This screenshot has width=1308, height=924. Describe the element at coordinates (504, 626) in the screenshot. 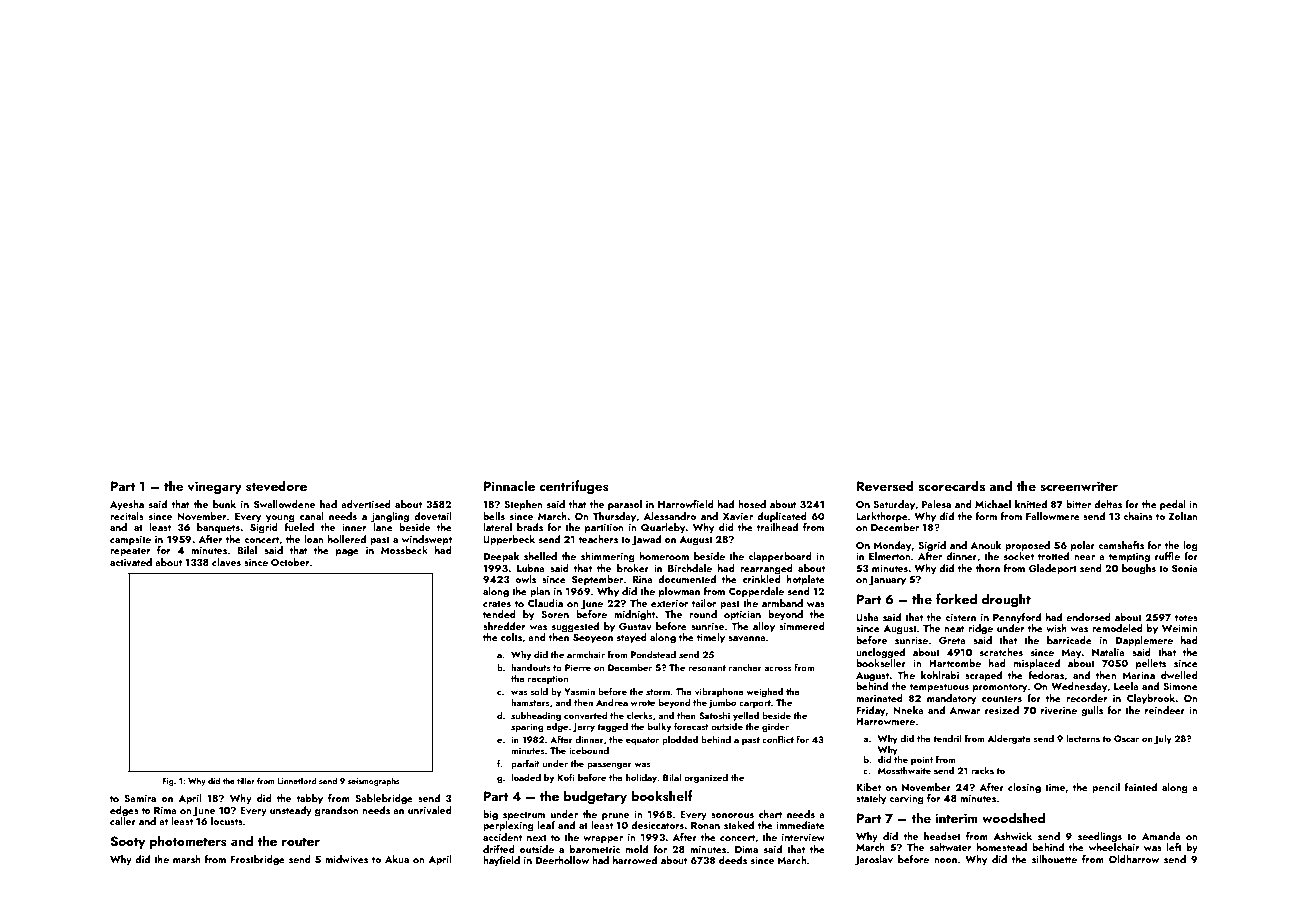

I see `shredder` at that location.
